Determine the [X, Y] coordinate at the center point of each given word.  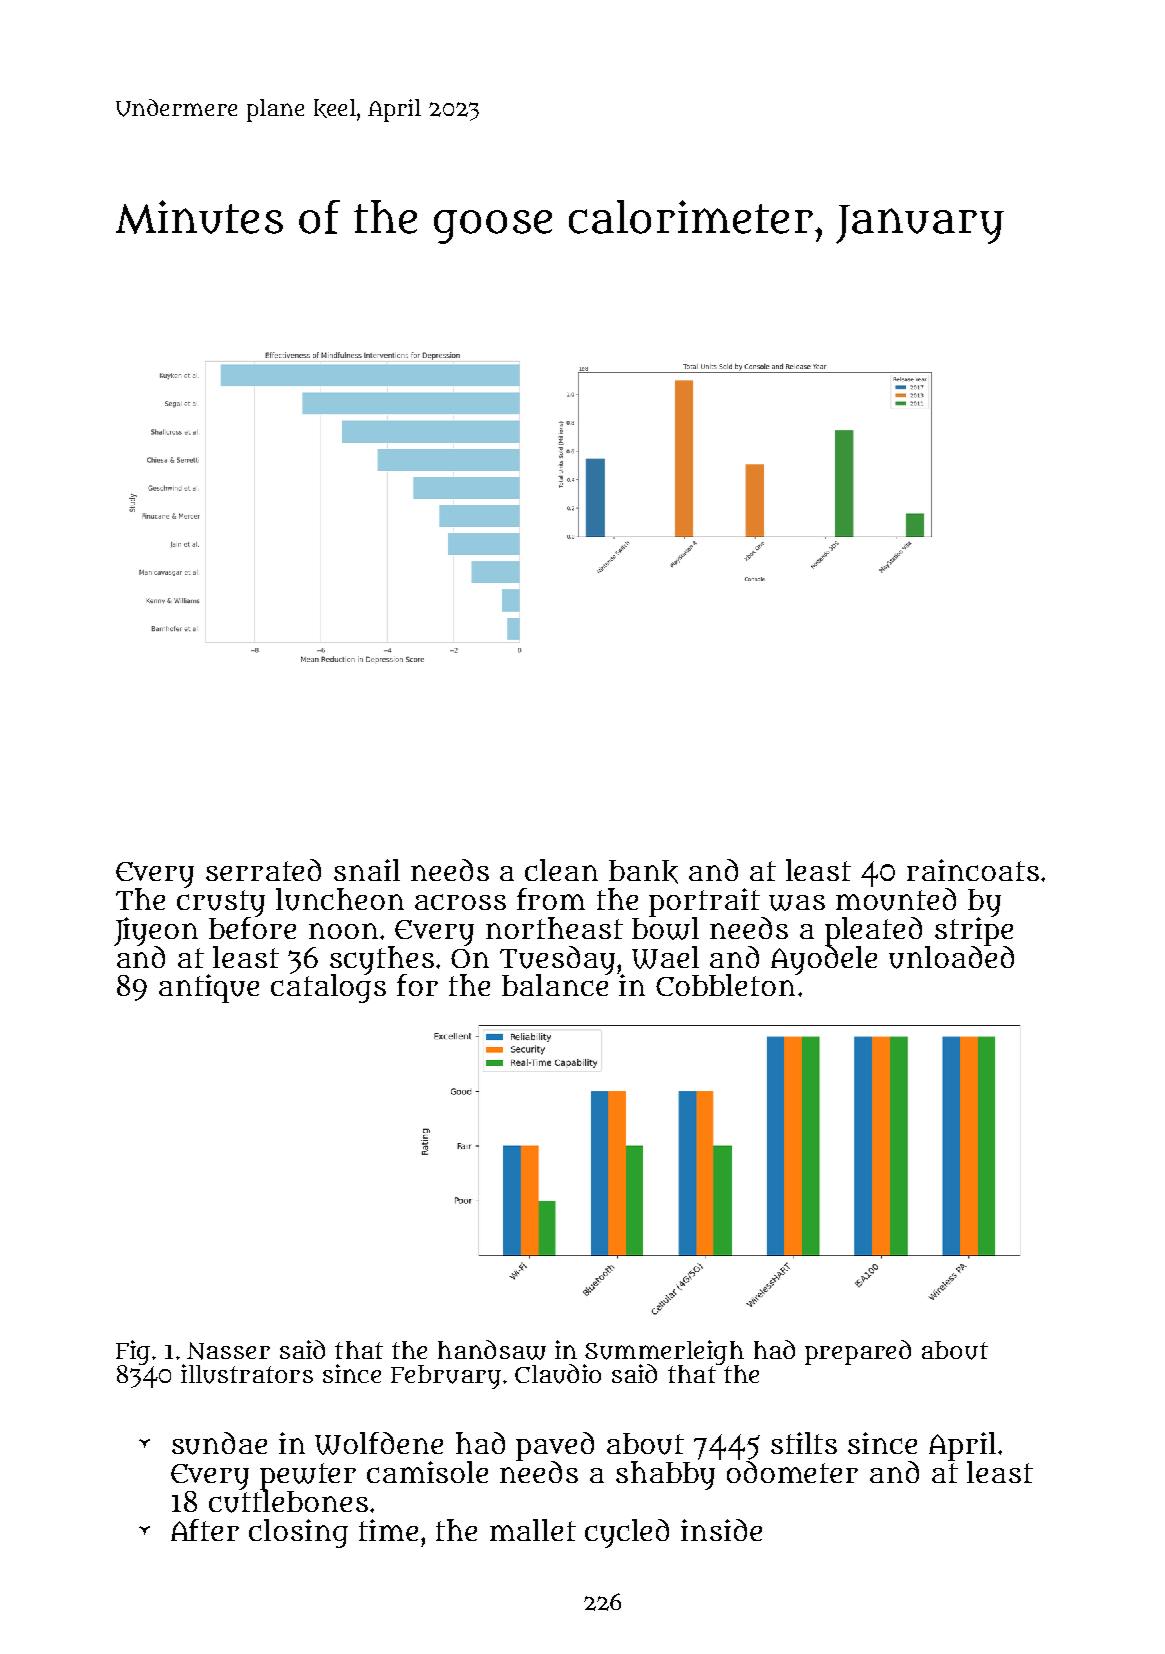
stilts [804, 1443]
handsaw [492, 1350]
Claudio [558, 1374]
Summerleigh [664, 1352]
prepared [858, 1352]
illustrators [247, 1374]
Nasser [228, 1351]
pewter [308, 1476]
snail [367, 870]
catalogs [328, 989]
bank [643, 872]
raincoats [973, 870]
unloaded [951, 957]
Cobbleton [725, 985]
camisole [427, 1472]
